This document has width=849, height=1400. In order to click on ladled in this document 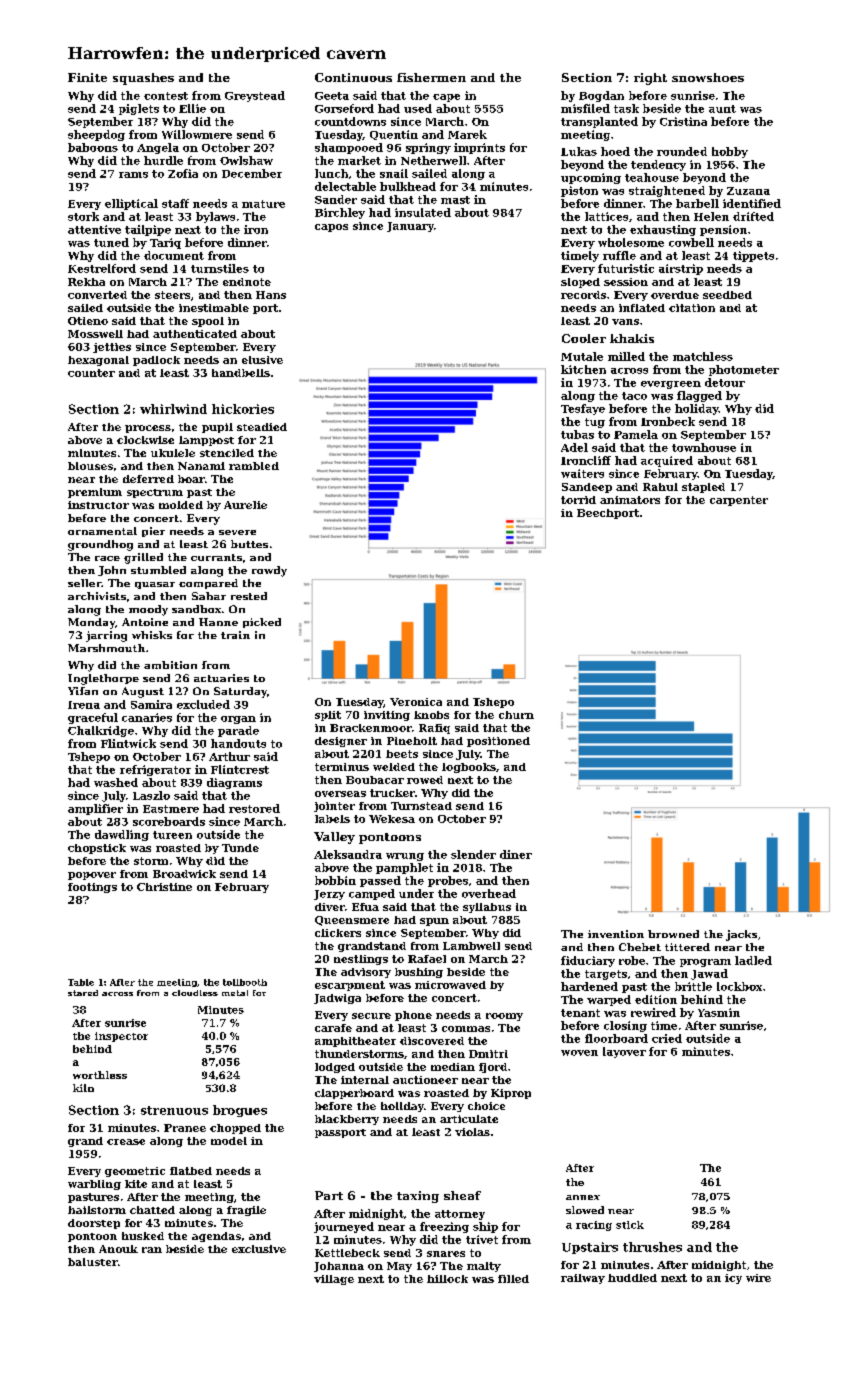, I will do `click(753, 960)`.
